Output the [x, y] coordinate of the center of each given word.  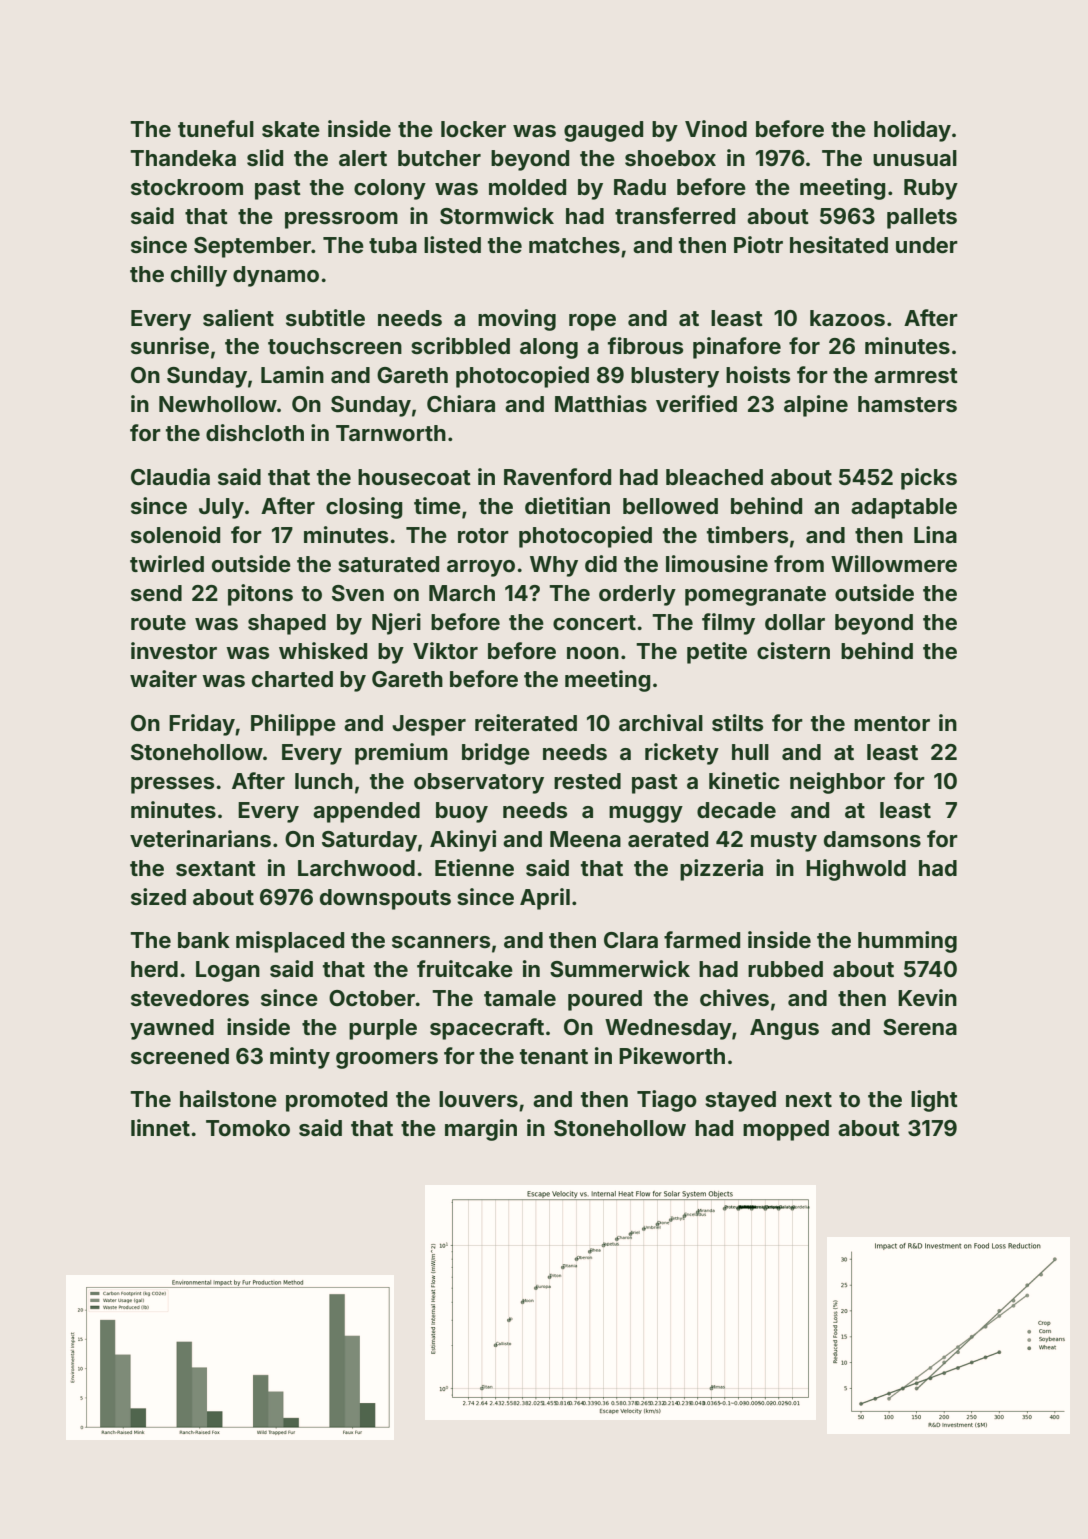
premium [401, 754]
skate [291, 129]
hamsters [907, 404]
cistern [793, 651]
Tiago [667, 1101]
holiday [912, 131]
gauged [603, 131]
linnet [160, 1127]
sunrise [170, 346]
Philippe [293, 725]
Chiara [461, 403]
